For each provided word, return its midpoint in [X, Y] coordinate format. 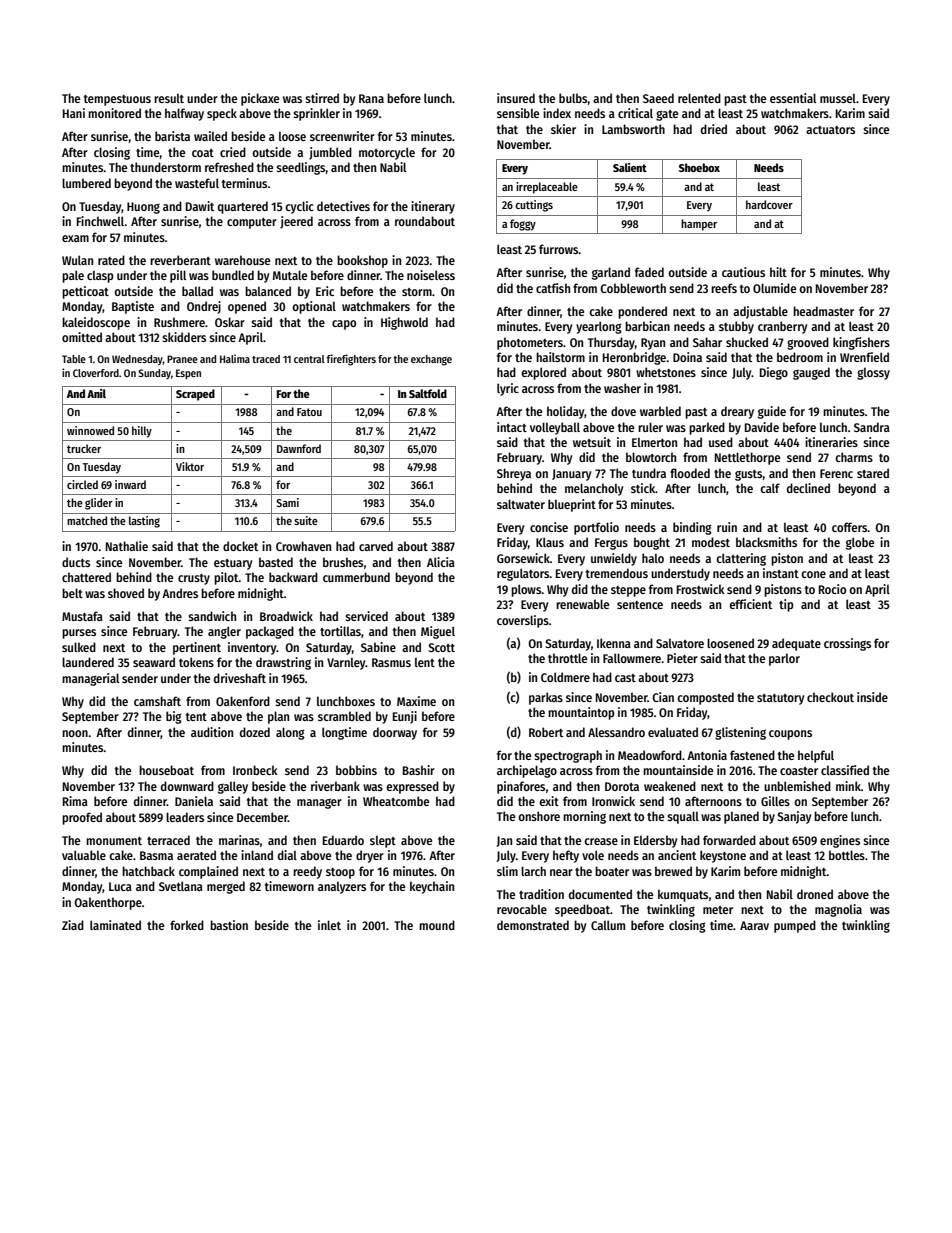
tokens [196, 662]
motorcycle [387, 153]
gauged [811, 373]
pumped [795, 926]
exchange [431, 360]
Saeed [658, 98]
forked [187, 925]
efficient [750, 604]
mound [437, 925]
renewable [582, 604]
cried [233, 152]
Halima [235, 358]
